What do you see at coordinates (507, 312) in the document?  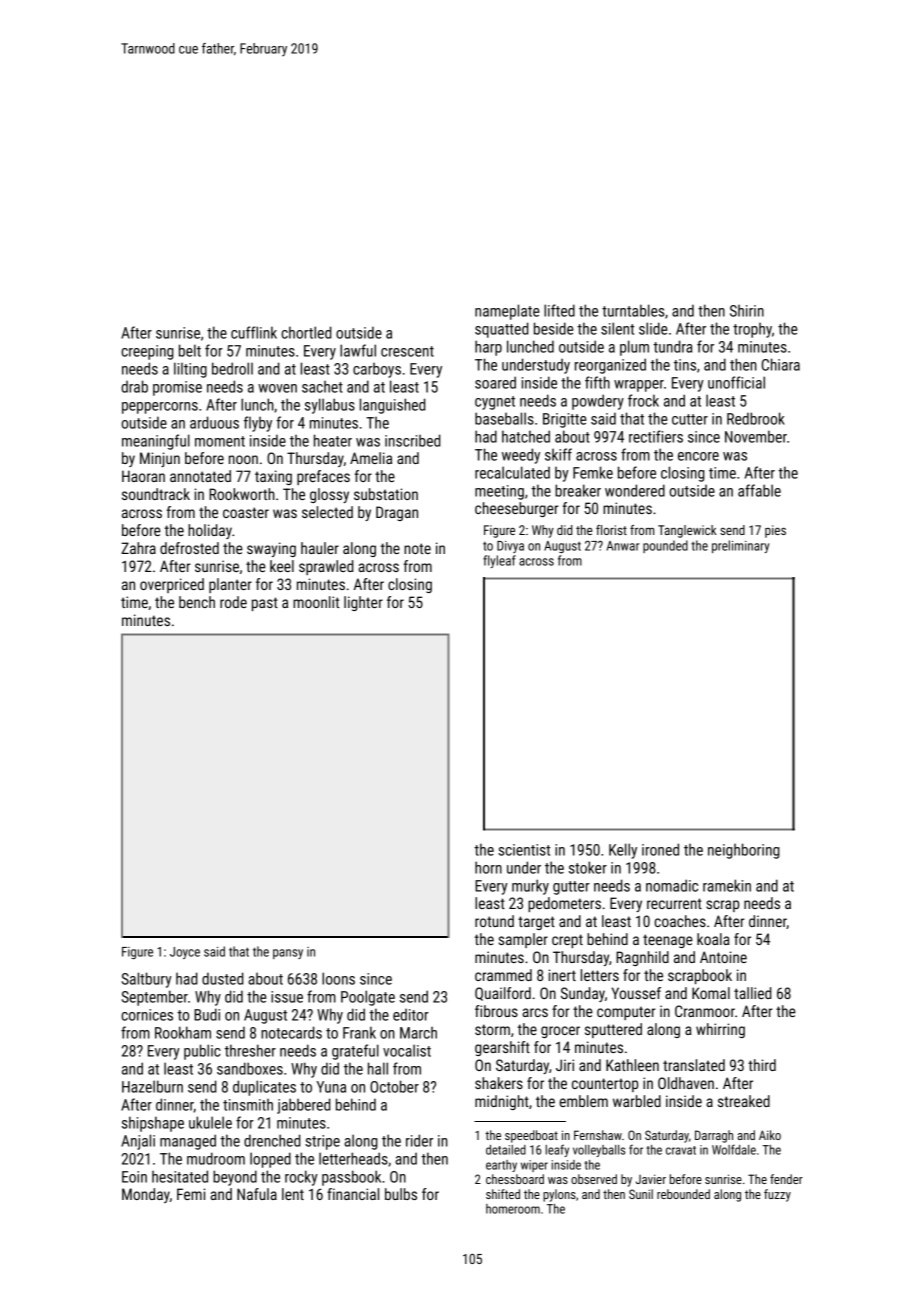 I see `nameplate` at bounding box center [507, 312].
